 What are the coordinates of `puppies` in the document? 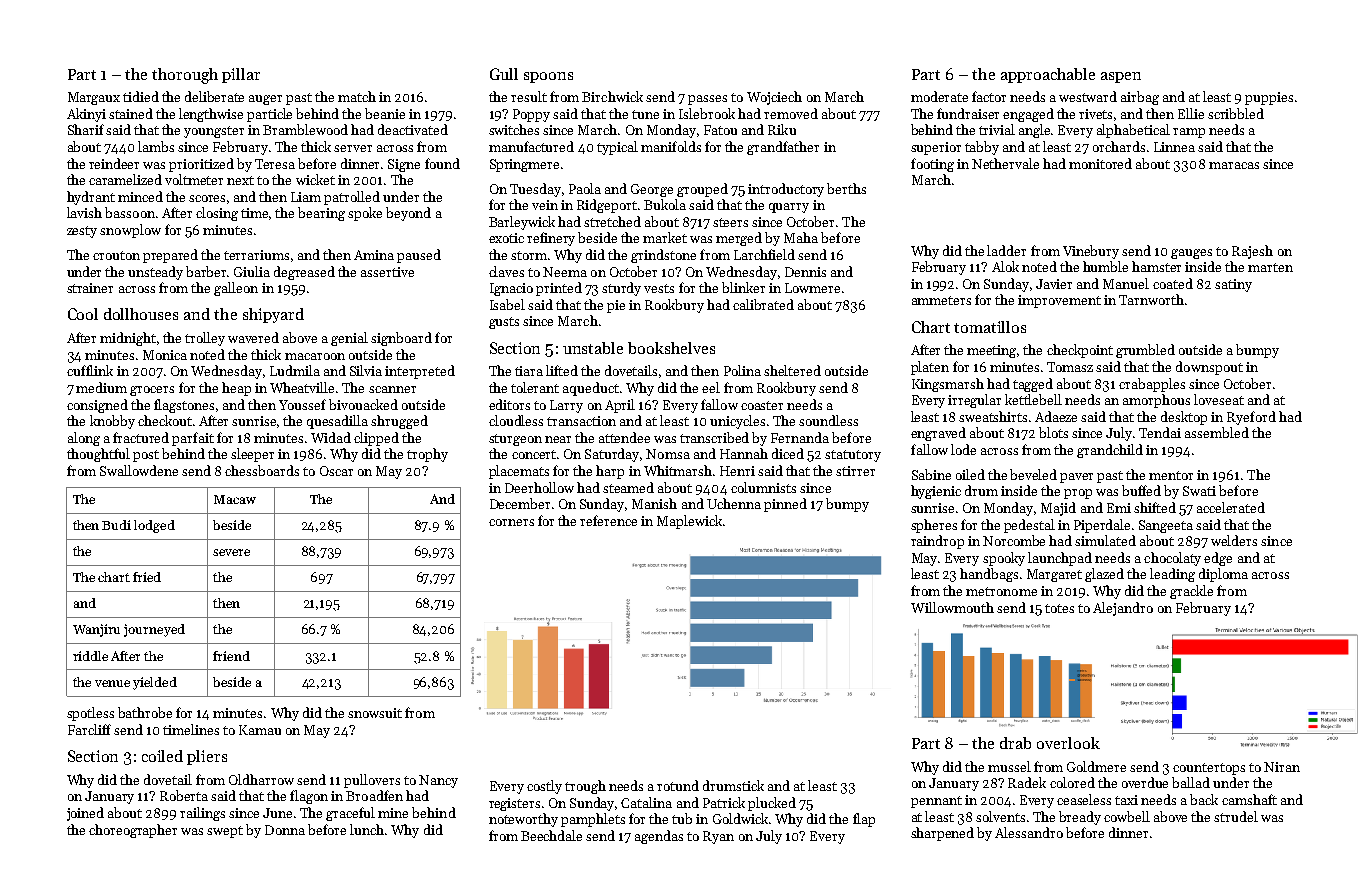 It's located at (1269, 98).
